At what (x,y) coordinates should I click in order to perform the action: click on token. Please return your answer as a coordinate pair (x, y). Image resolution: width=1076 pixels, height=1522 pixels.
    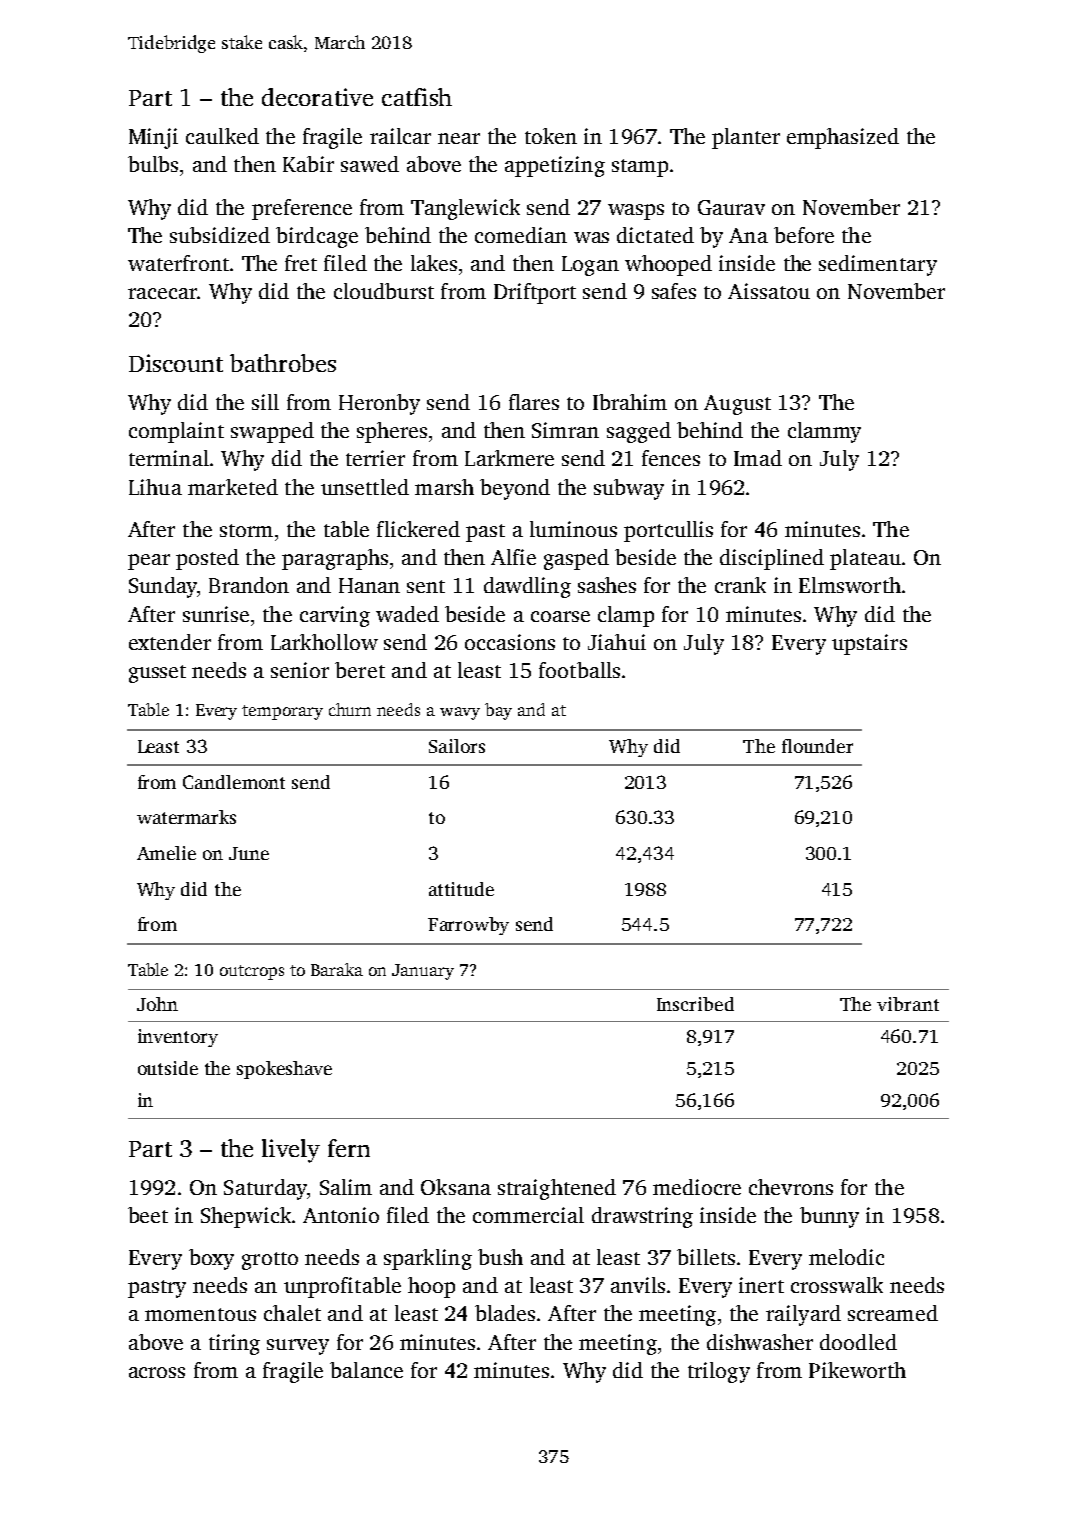
    Looking at the image, I should click on (551, 136).
